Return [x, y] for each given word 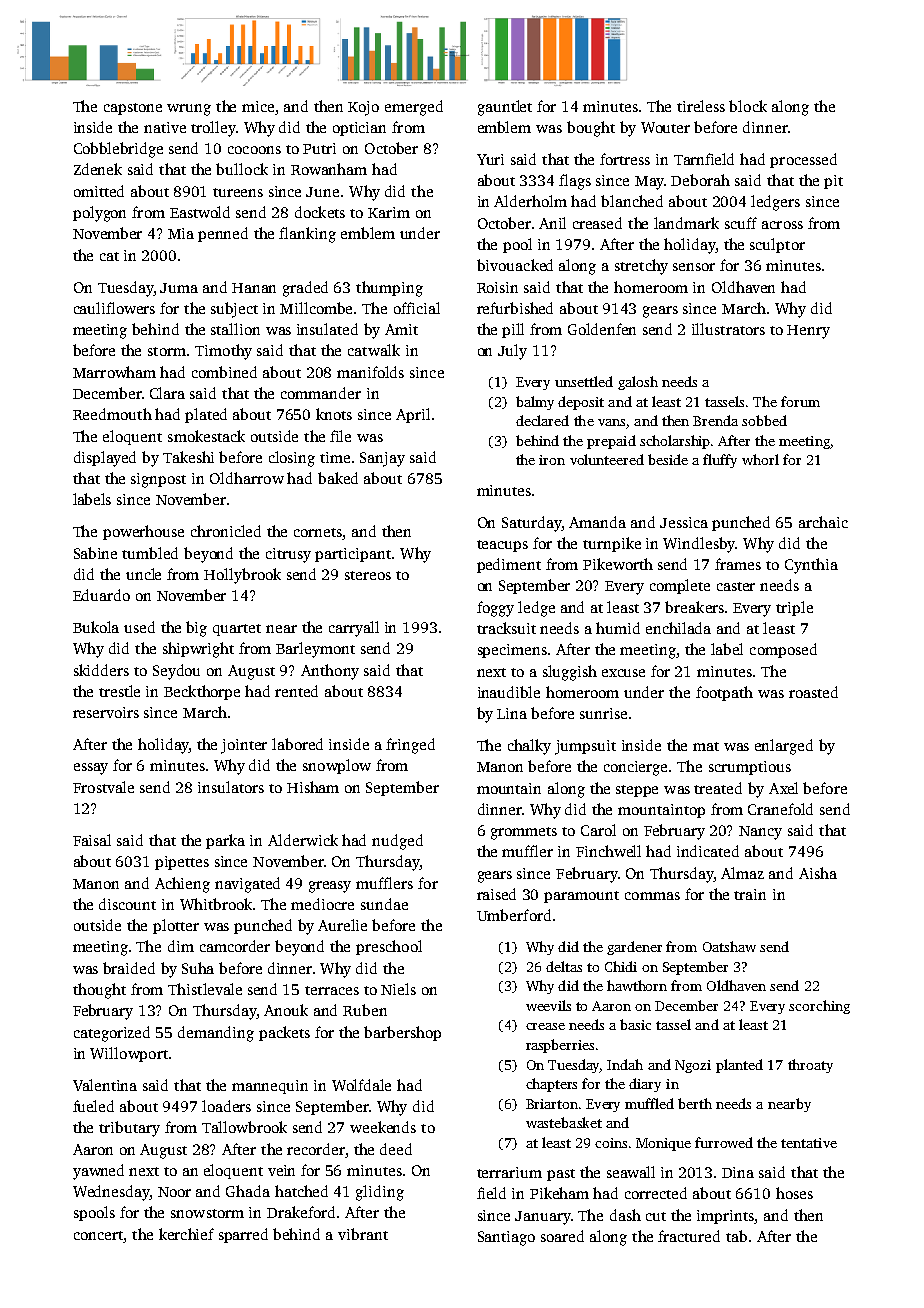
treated [718, 788]
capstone [133, 109]
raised [496, 894]
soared [562, 1236]
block [748, 106]
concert [98, 1235]
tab [736, 1236]
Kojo [363, 108]
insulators [231, 787]
